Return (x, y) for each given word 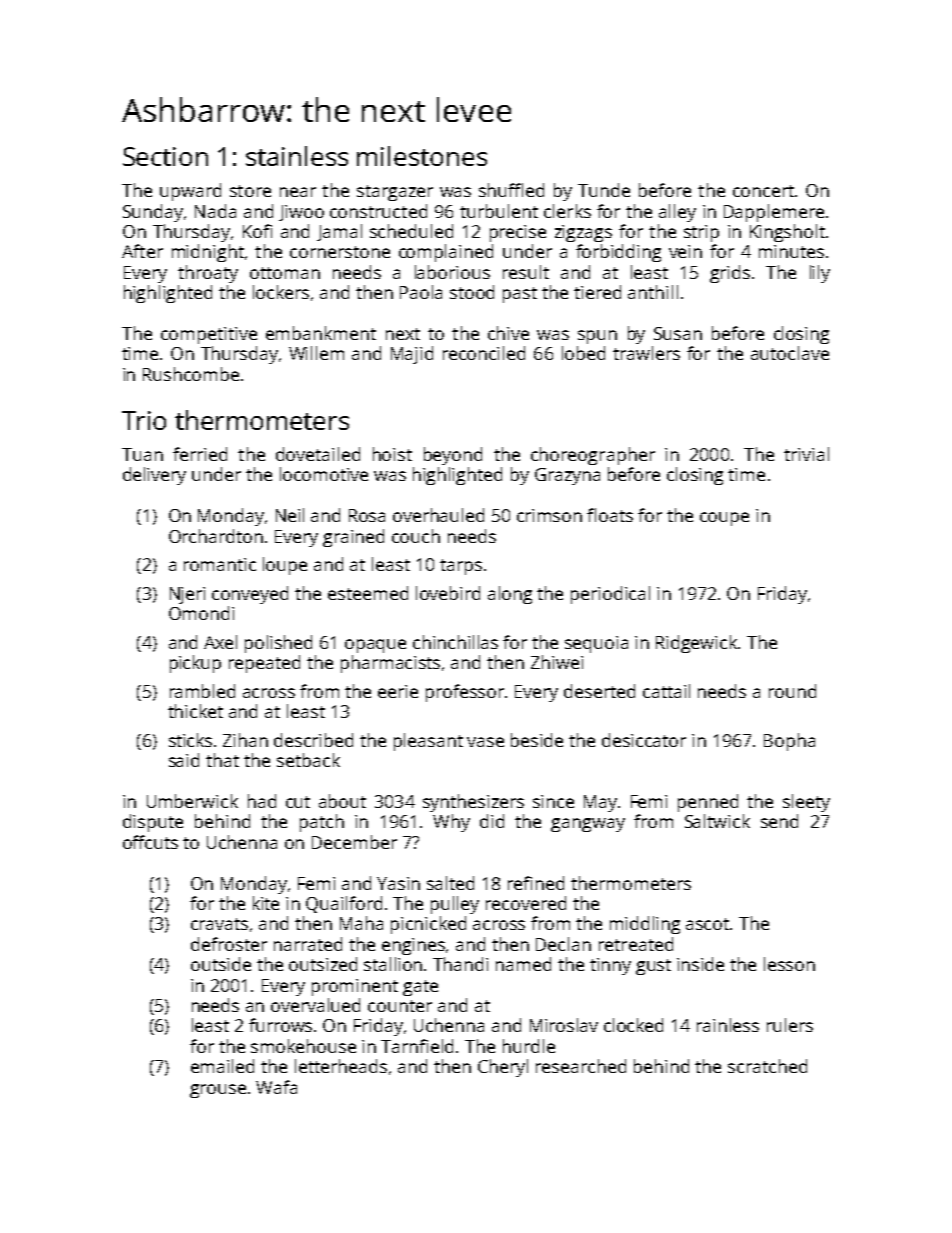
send (779, 821)
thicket (195, 711)
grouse (218, 1091)
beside (537, 740)
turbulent (499, 211)
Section (165, 156)
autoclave (790, 353)
